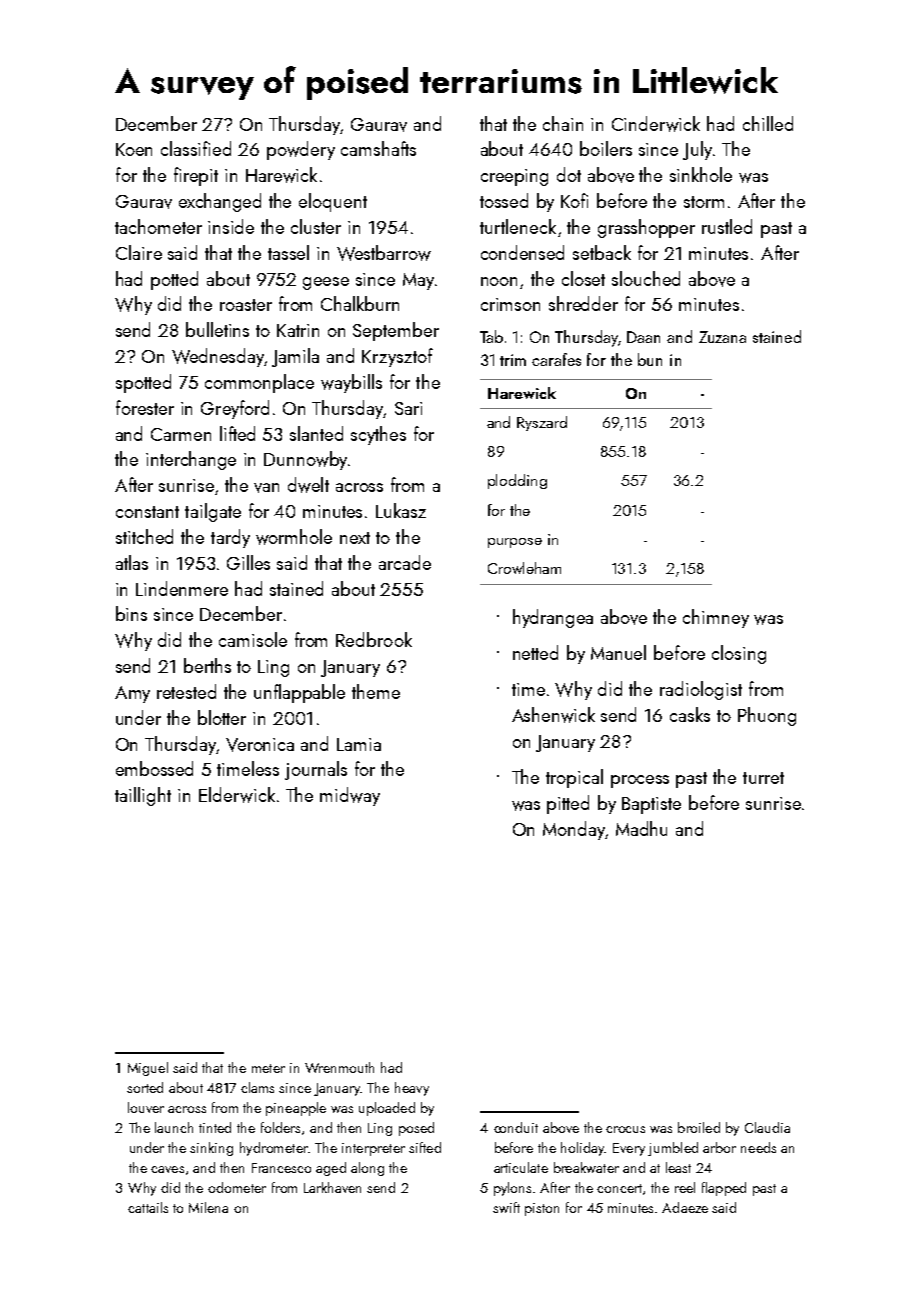  Describe the element at coordinates (516, 1127) in the screenshot. I see `conduit` at that location.
